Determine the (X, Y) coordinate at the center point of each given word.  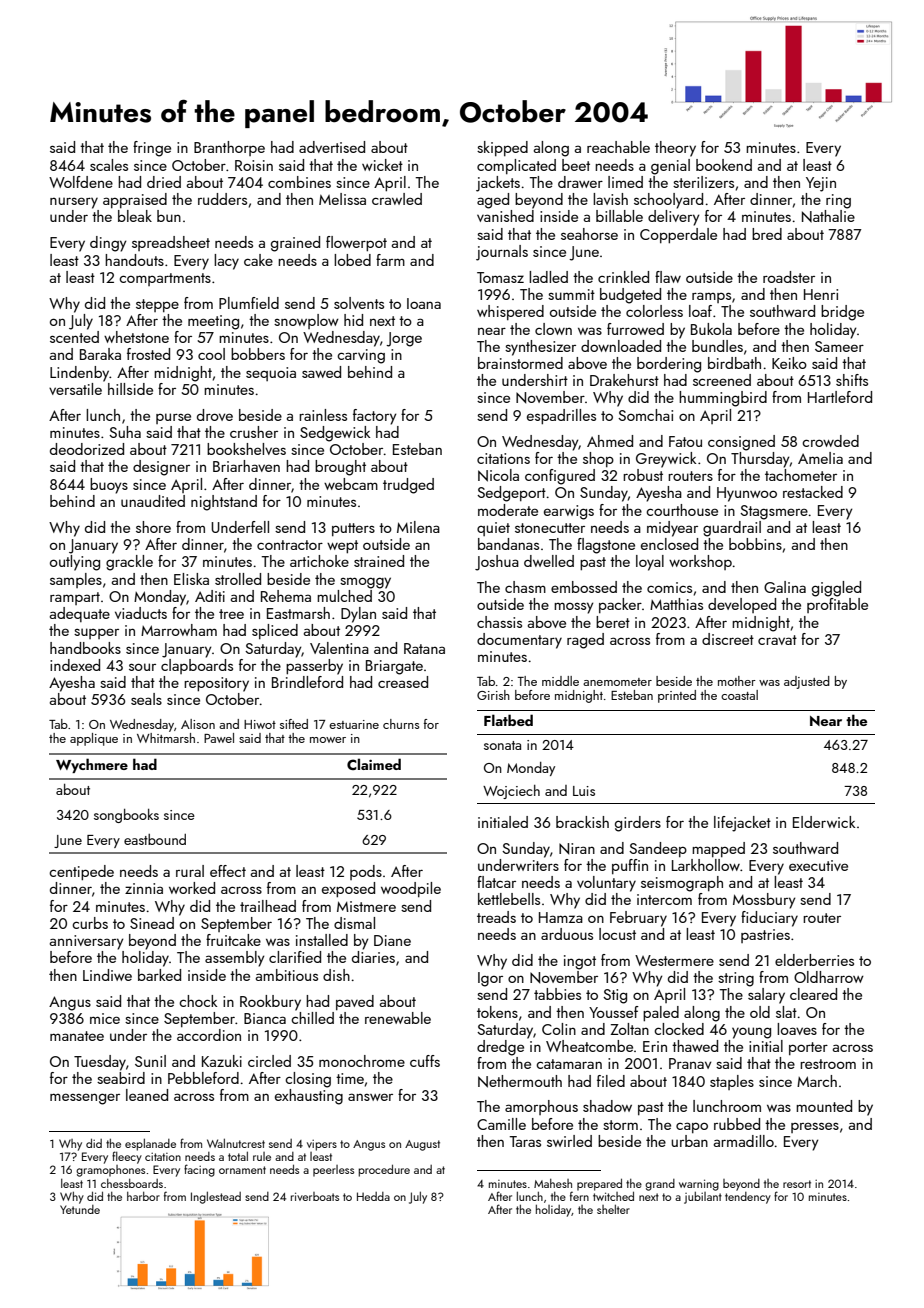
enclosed (669, 544)
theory (675, 149)
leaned (147, 1095)
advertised (332, 147)
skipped (502, 148)
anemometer (617, 682)
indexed (75, 665)
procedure (384, 1170)
